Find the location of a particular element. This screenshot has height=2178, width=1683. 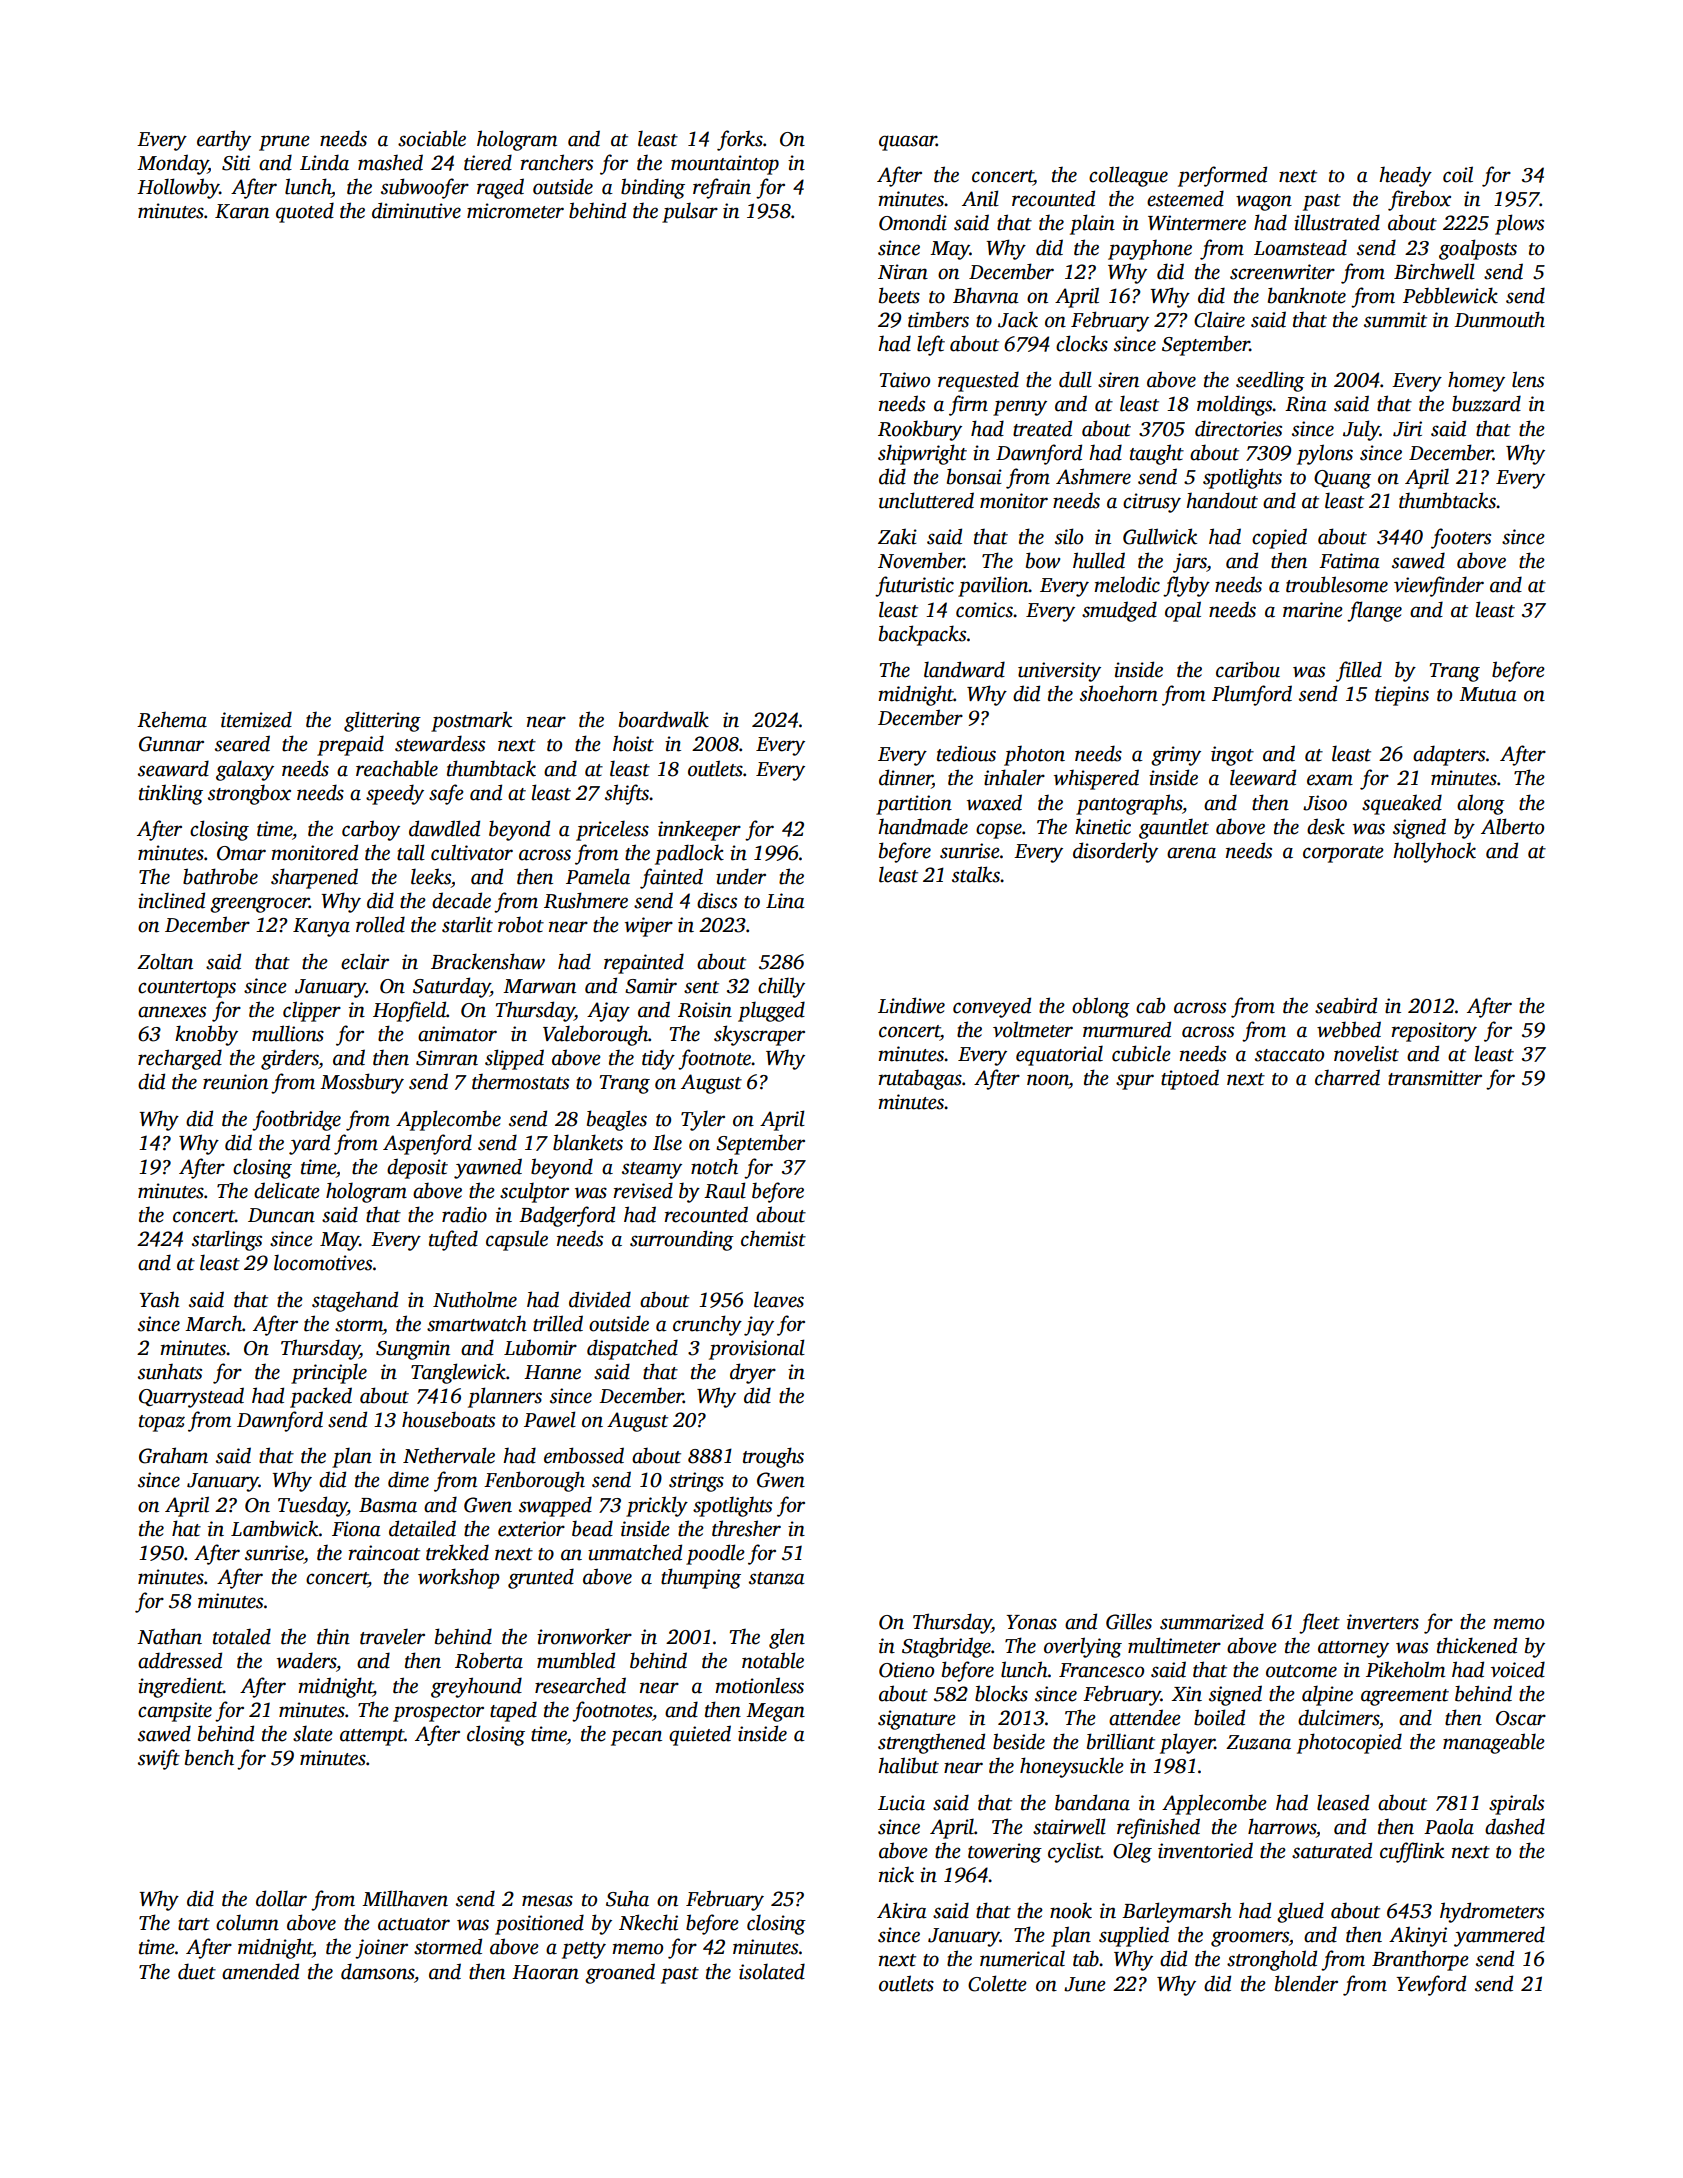

Nathan is located at coordinates (169, 1636).
